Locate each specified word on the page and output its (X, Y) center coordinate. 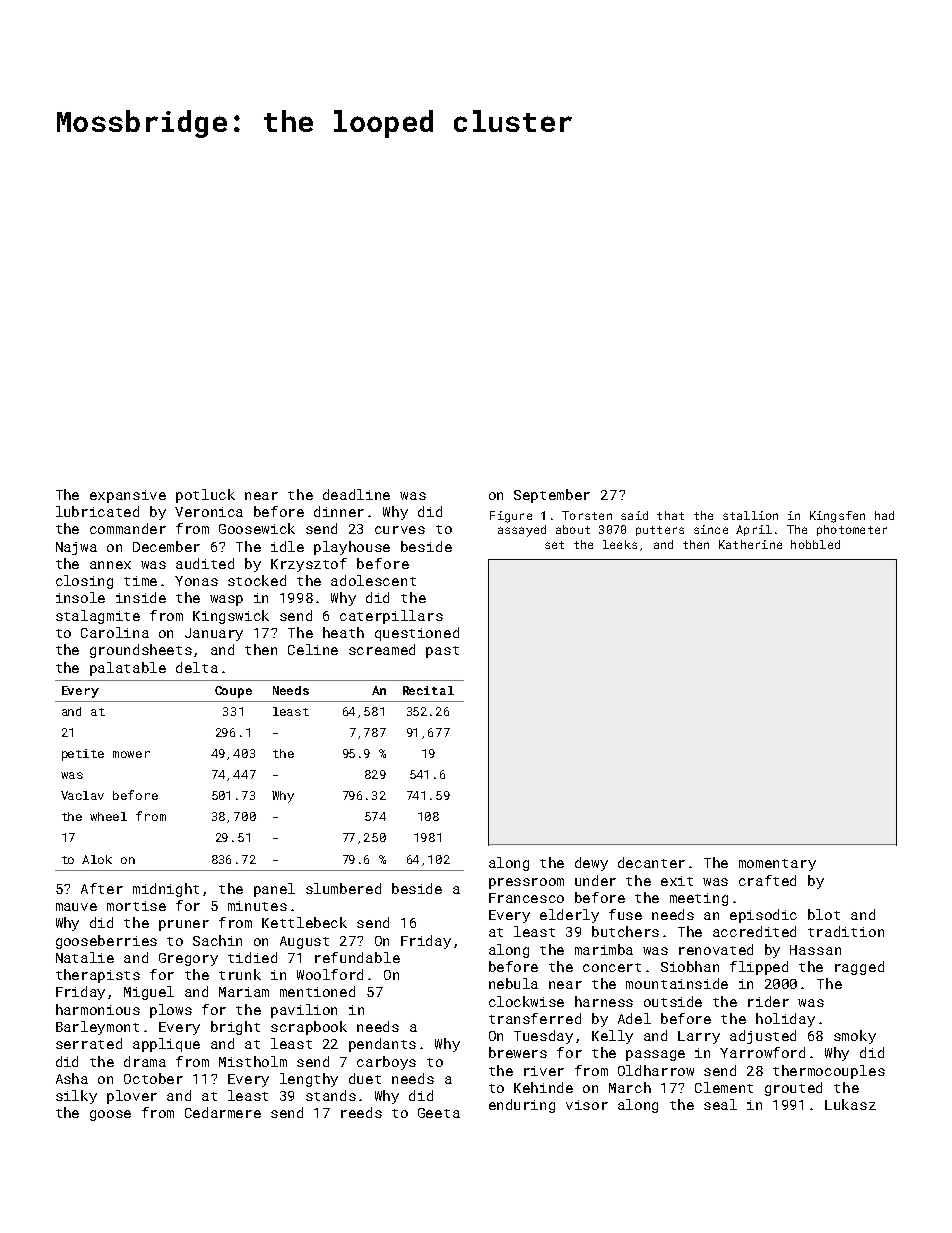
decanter (651, 862)
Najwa (76, 548)
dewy (591, 864)
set (554, 545)
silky (76, 1097)
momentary (777, 865)
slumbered (343, 888)
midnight (166, 890)
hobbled (815, 544)
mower (131, 754)
